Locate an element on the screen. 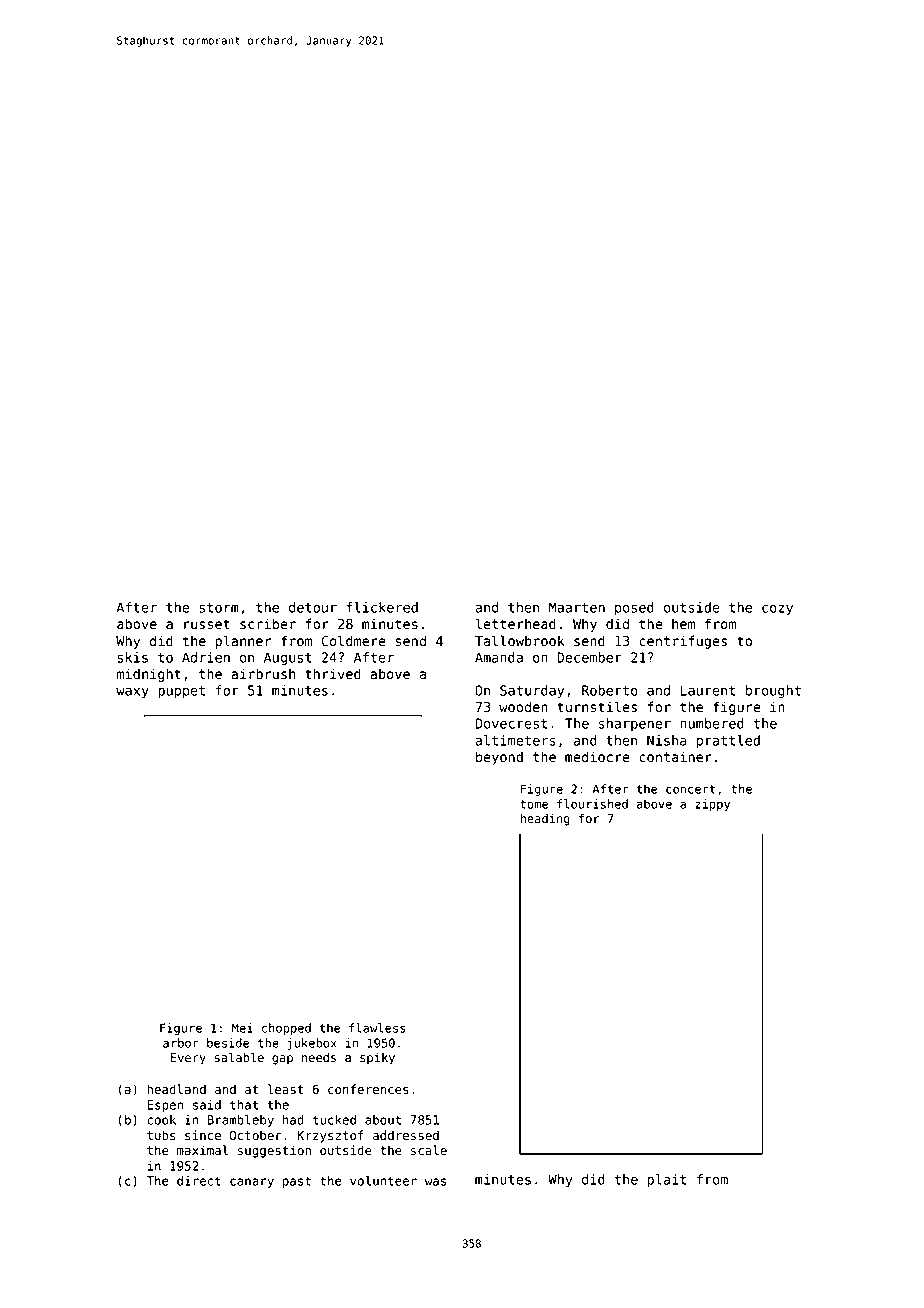  flawless is located at coordinates (377, 1028).
